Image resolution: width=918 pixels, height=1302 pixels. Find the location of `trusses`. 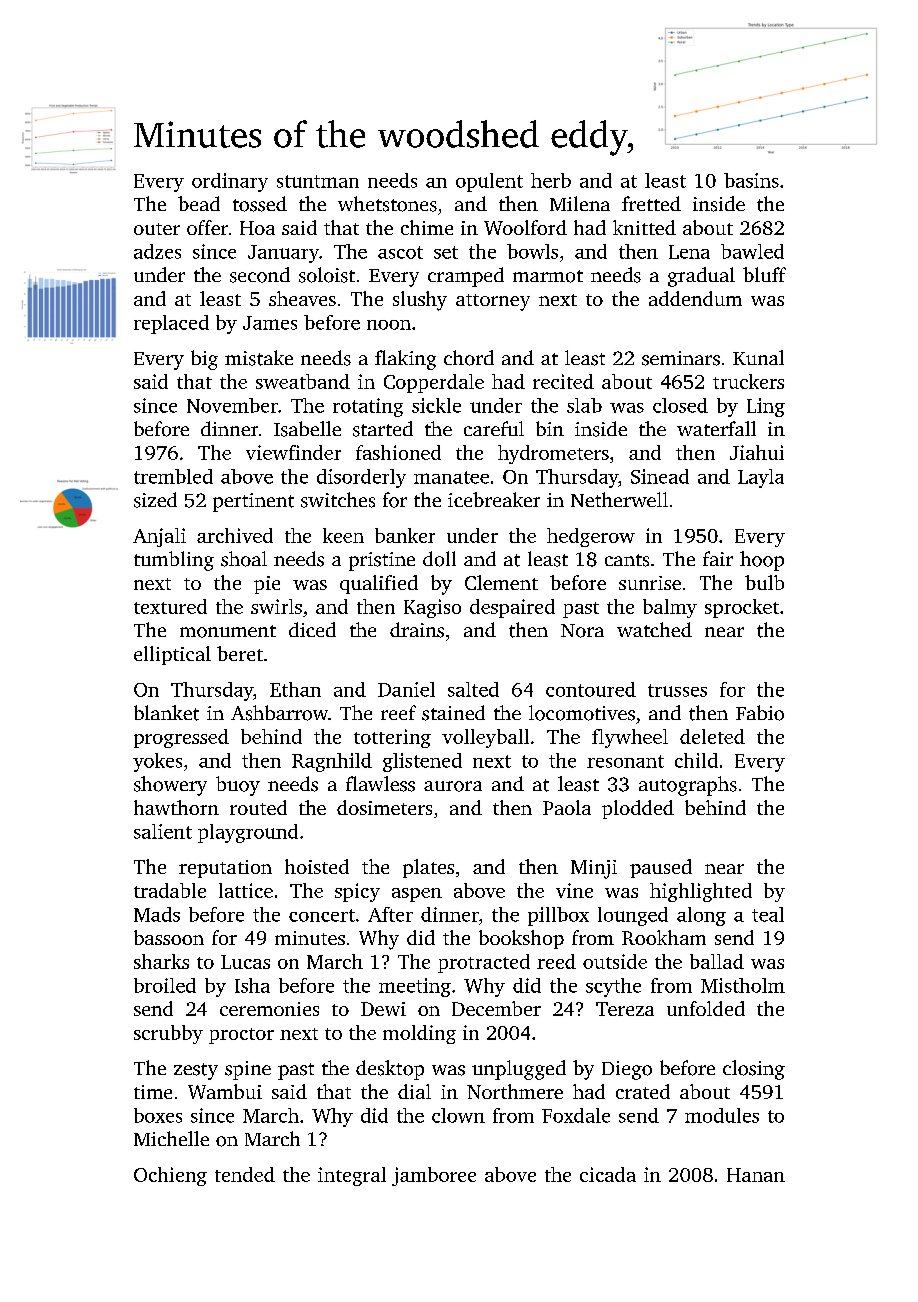

trusses is located at coordinates (677, 690).
